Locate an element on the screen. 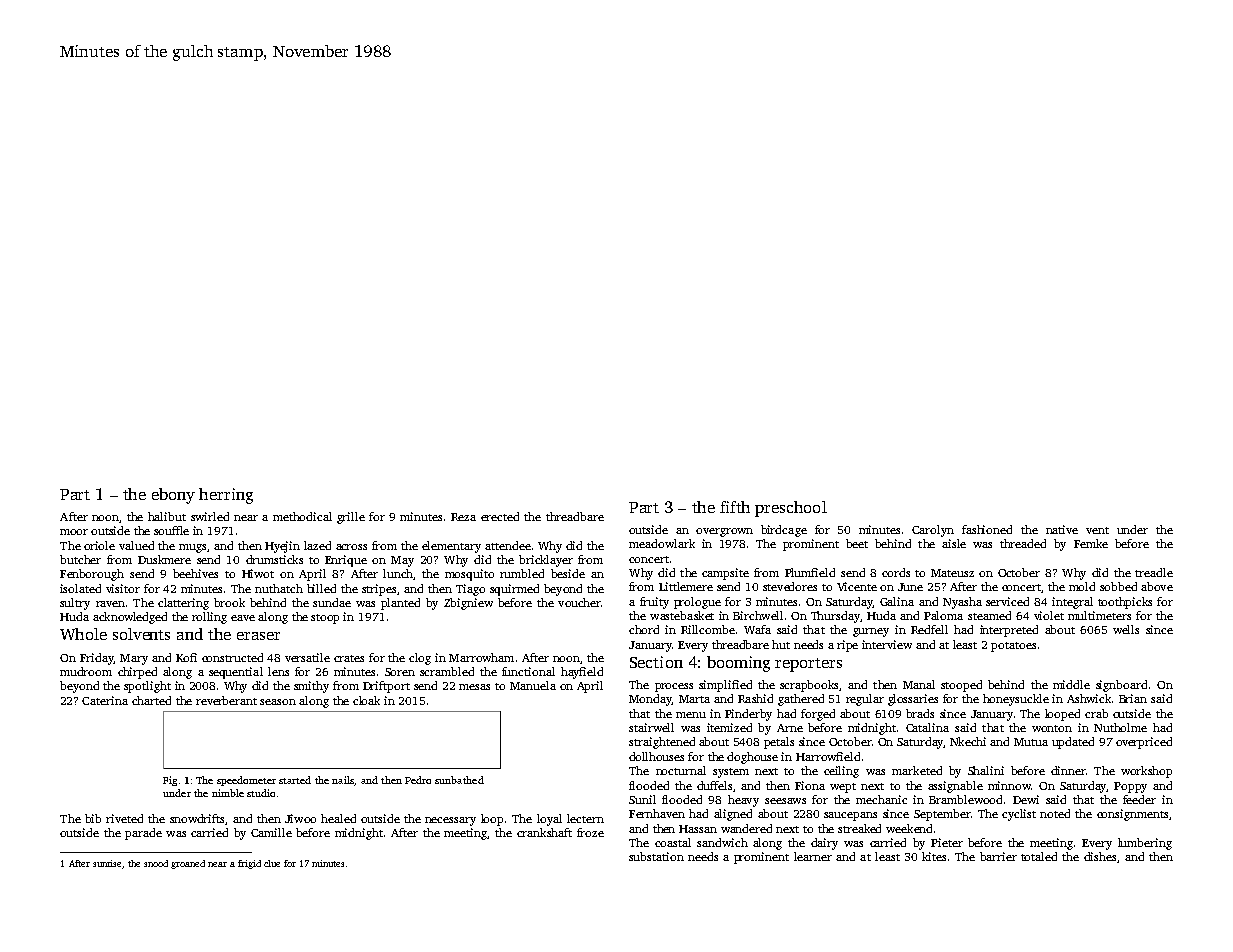 This screenshot has width=1233, height=952. meadowlark is located at coordinates (662, 543).
